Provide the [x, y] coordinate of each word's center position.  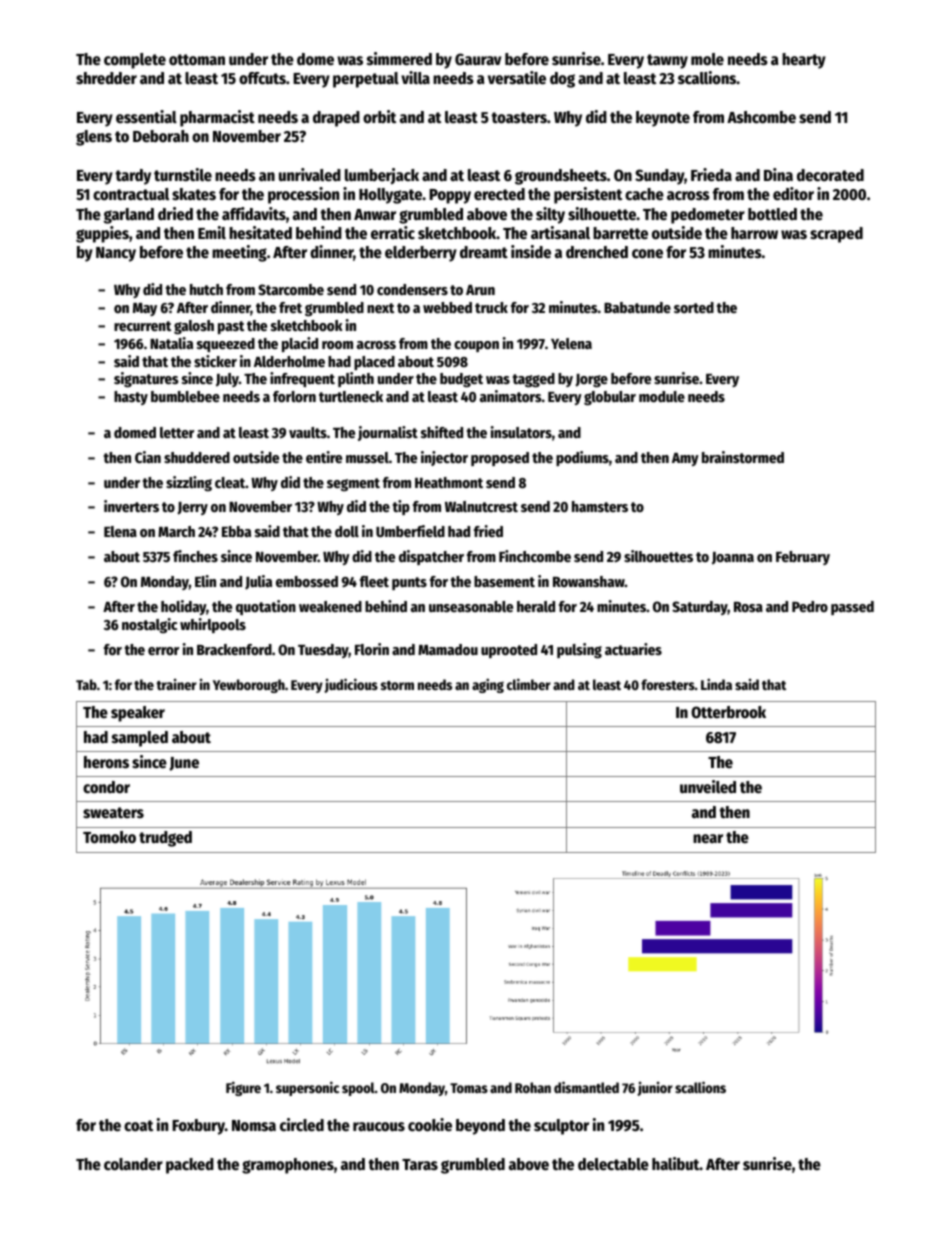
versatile [517, 78]
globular [610, 398]
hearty [804, 61]
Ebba [236, 531]
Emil [212, 233]
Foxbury [198, 1127]
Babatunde [637, 307]
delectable [613, 1164]
